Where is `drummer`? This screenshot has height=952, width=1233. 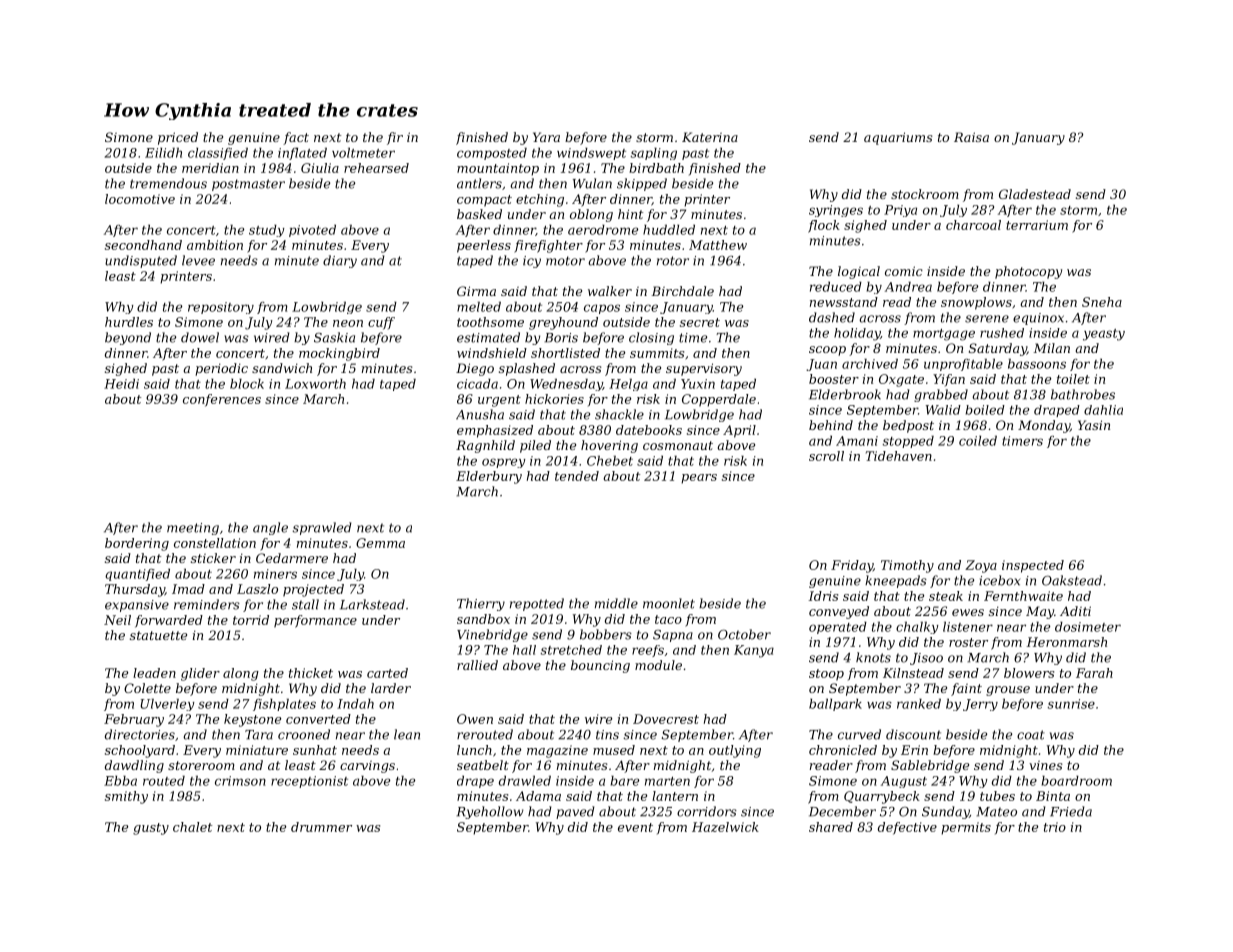
drummer is located at coordinates (321, 827).
